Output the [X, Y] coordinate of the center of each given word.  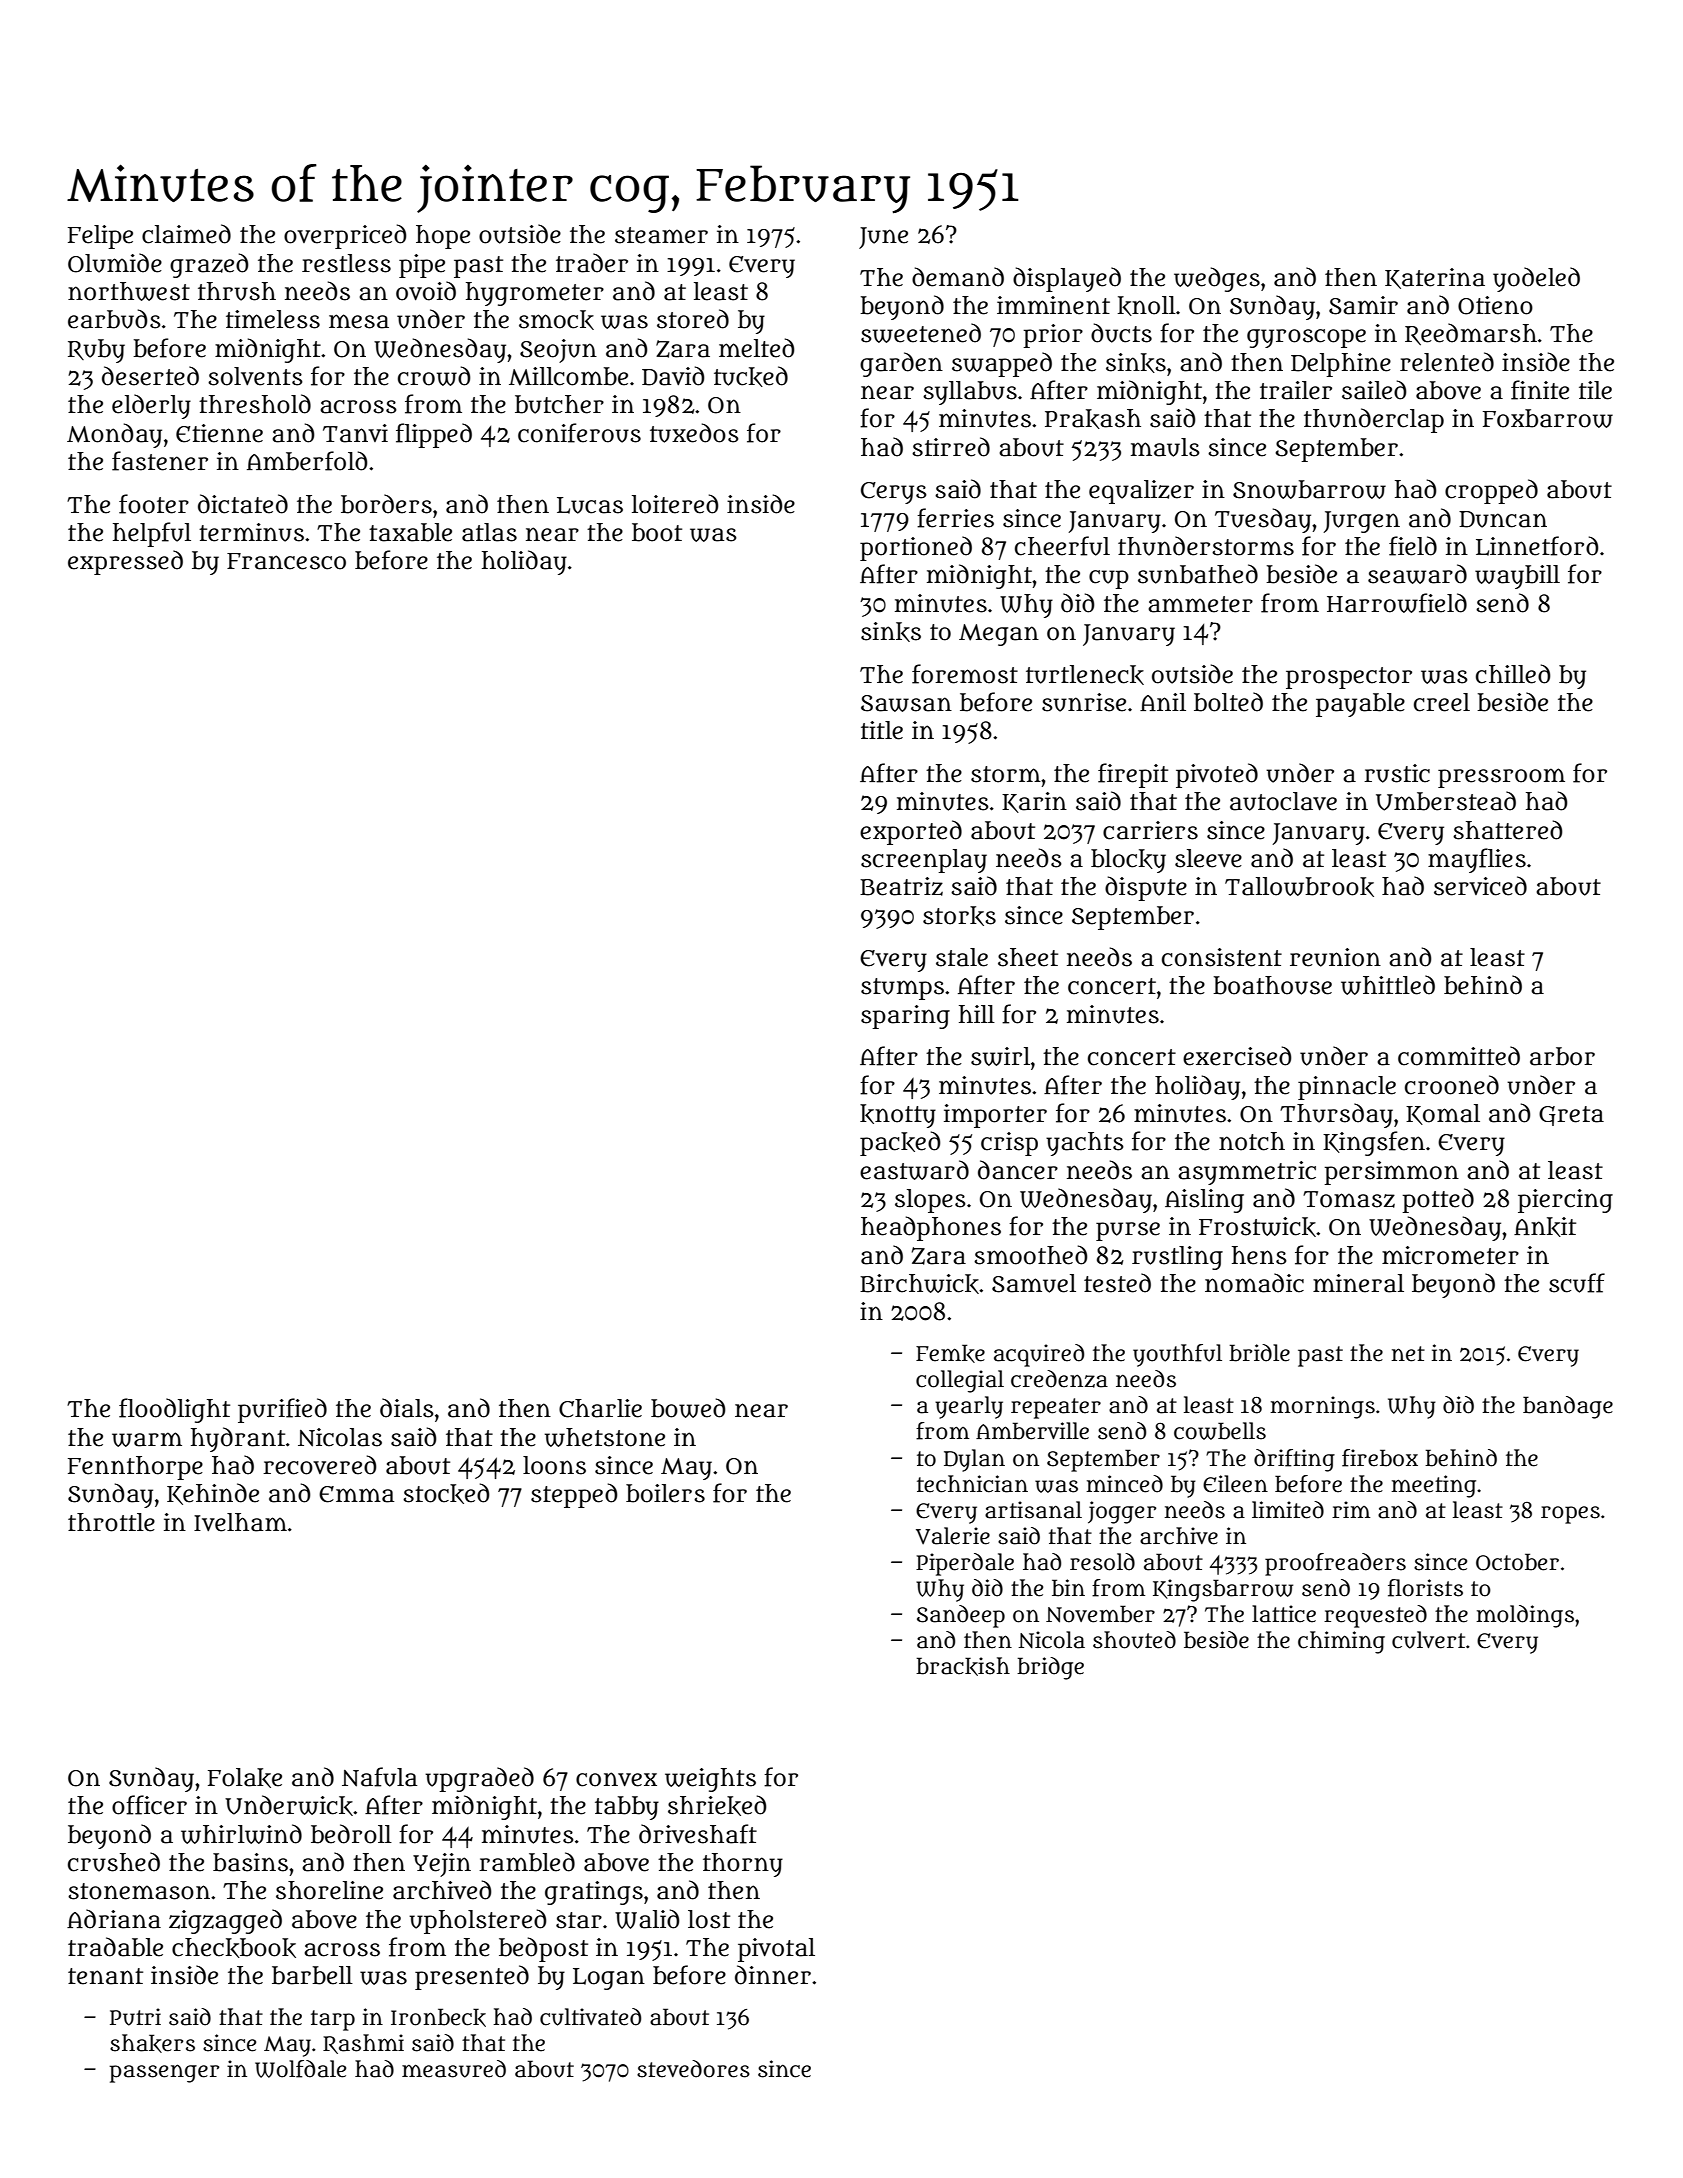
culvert [1428, 1640]
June [883, 238]
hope [443, 237]
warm [147, 1439]
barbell [312, 1975]
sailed [1374, 390]
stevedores [693, 2069]
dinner [773, 1975]
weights [710, 1780]
